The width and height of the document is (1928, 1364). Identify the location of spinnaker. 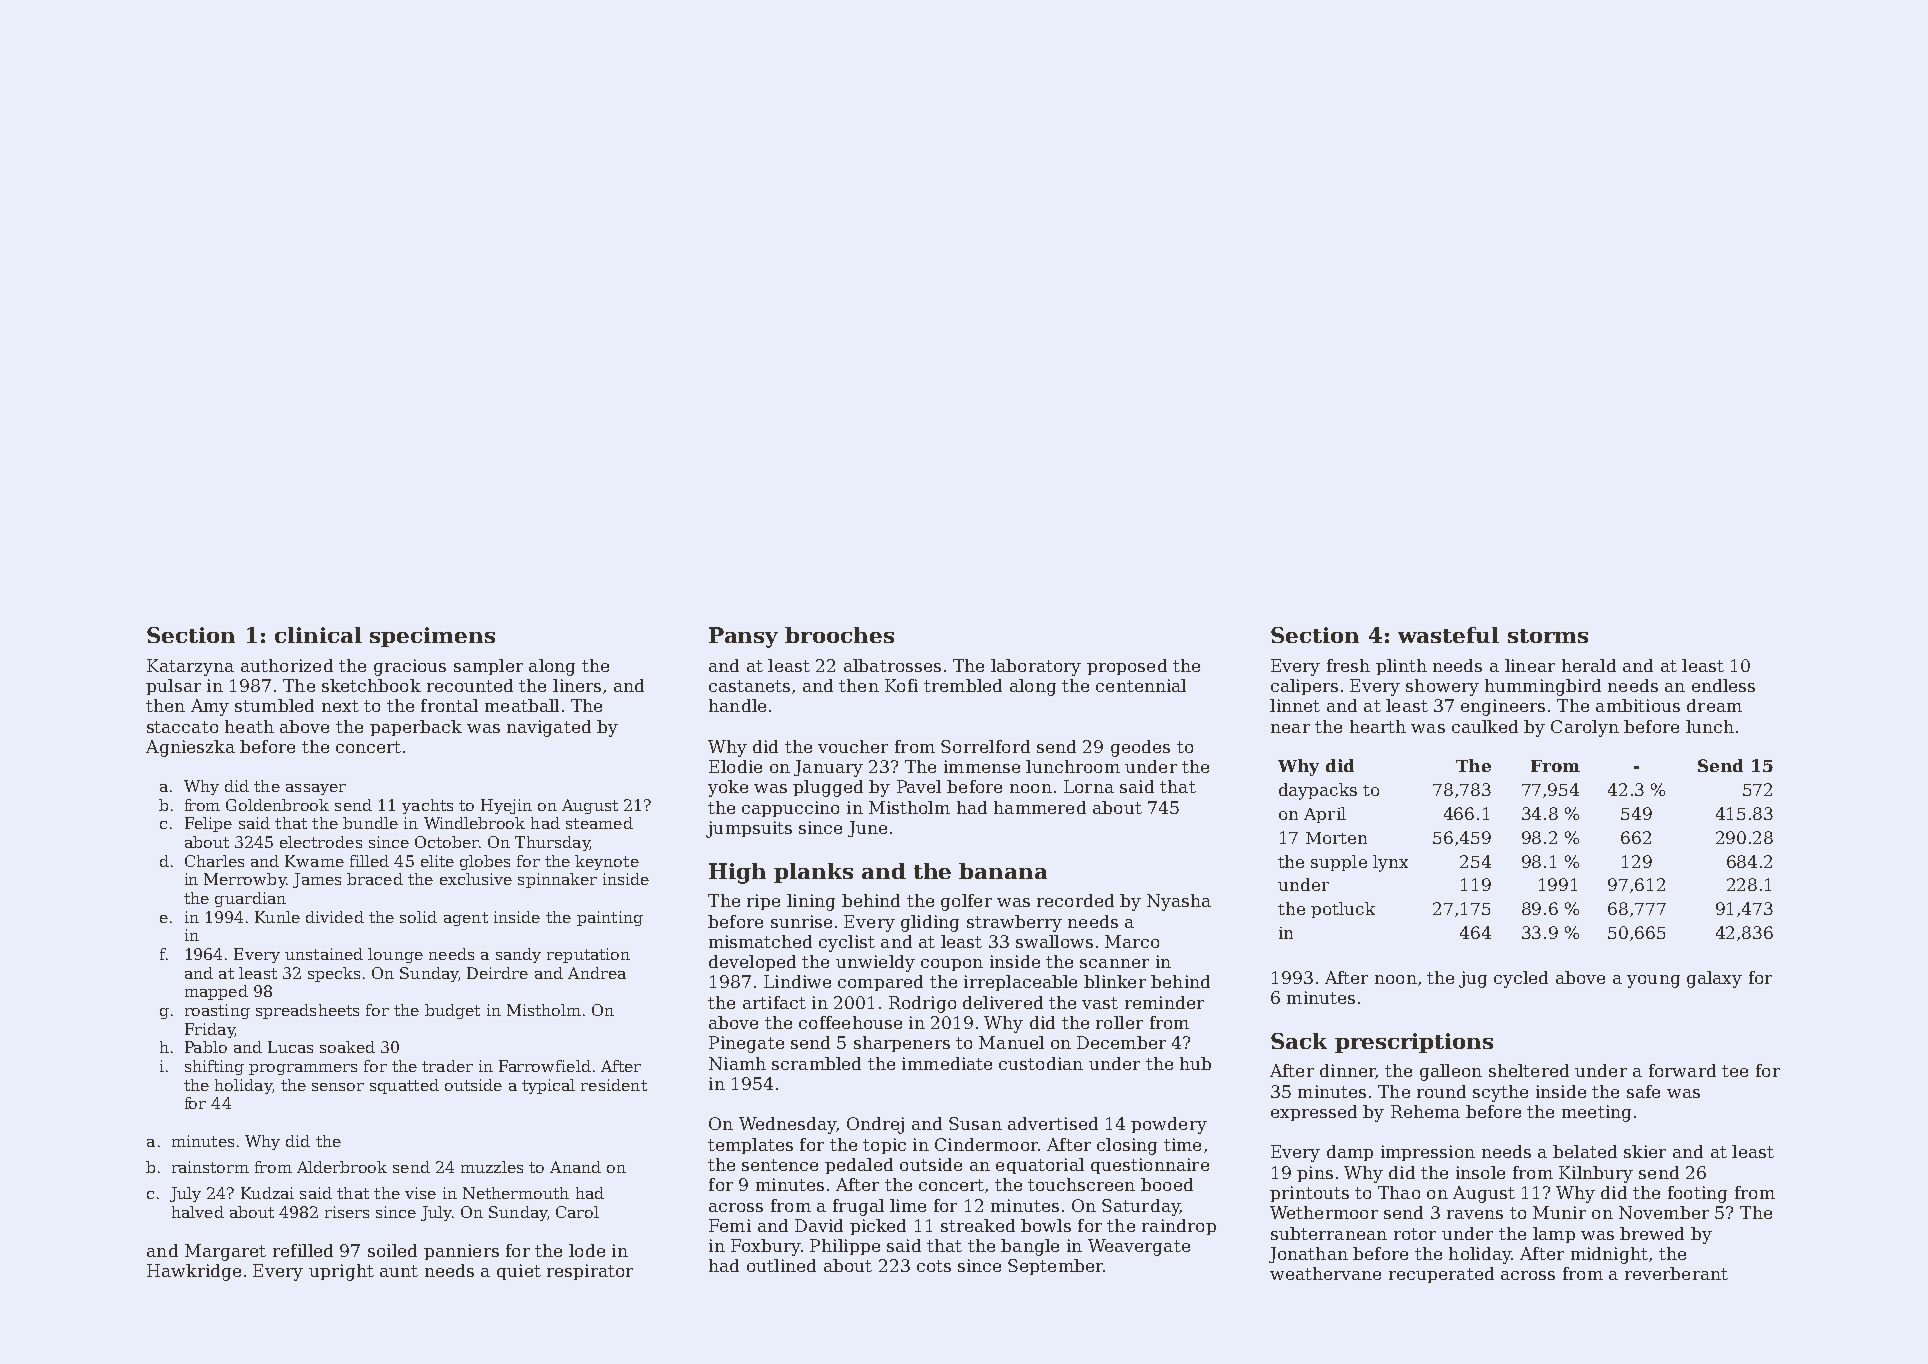
(557, 880).
